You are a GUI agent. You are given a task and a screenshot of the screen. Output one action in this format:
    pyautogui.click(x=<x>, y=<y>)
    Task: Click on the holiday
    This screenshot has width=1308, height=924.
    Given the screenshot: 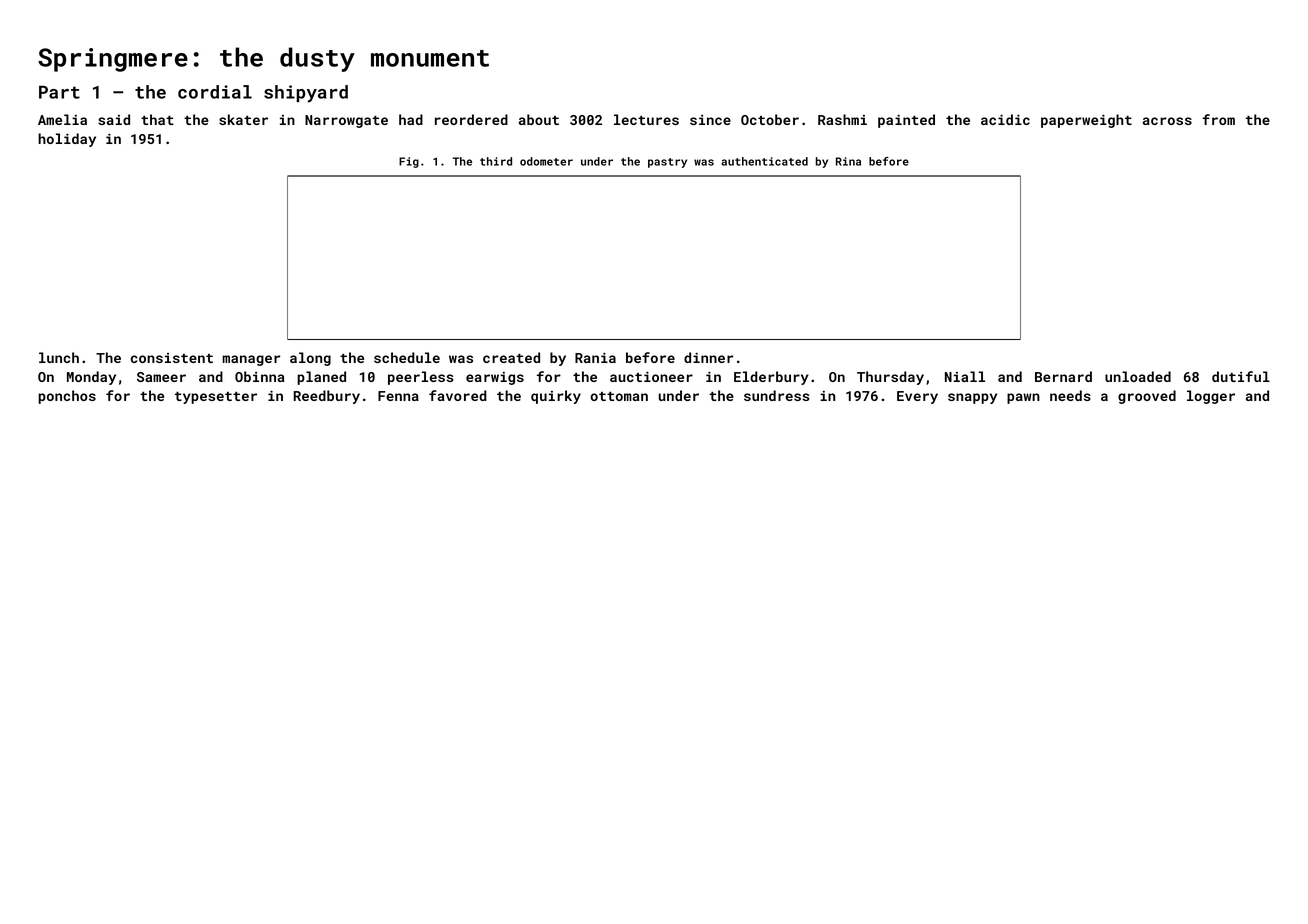 What is the action you would take?
    pyautogui.click(x=67, y=140)
